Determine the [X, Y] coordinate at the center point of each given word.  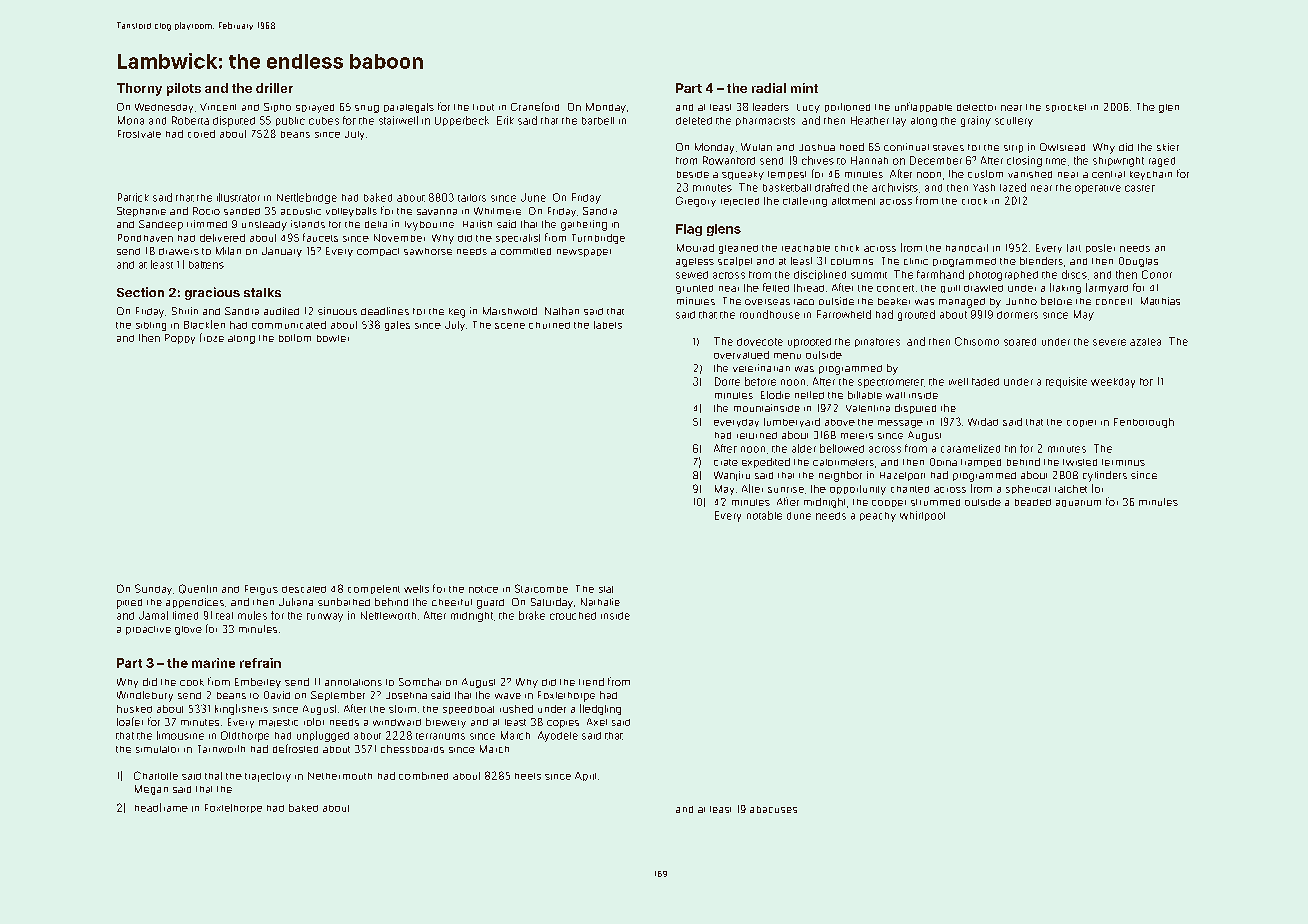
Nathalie [600, 602]
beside [693, 174]
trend [591, 682]
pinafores [877, 342]
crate [726, 462]
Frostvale [139, 134]
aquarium [1078, 503]
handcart [967, 248]
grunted [694, 289]
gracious [212, 293]
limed [185, 615]
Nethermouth [340, 776]
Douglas [1138, 262]
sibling [151, 326]
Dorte [727, 381]
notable [764, 515]
